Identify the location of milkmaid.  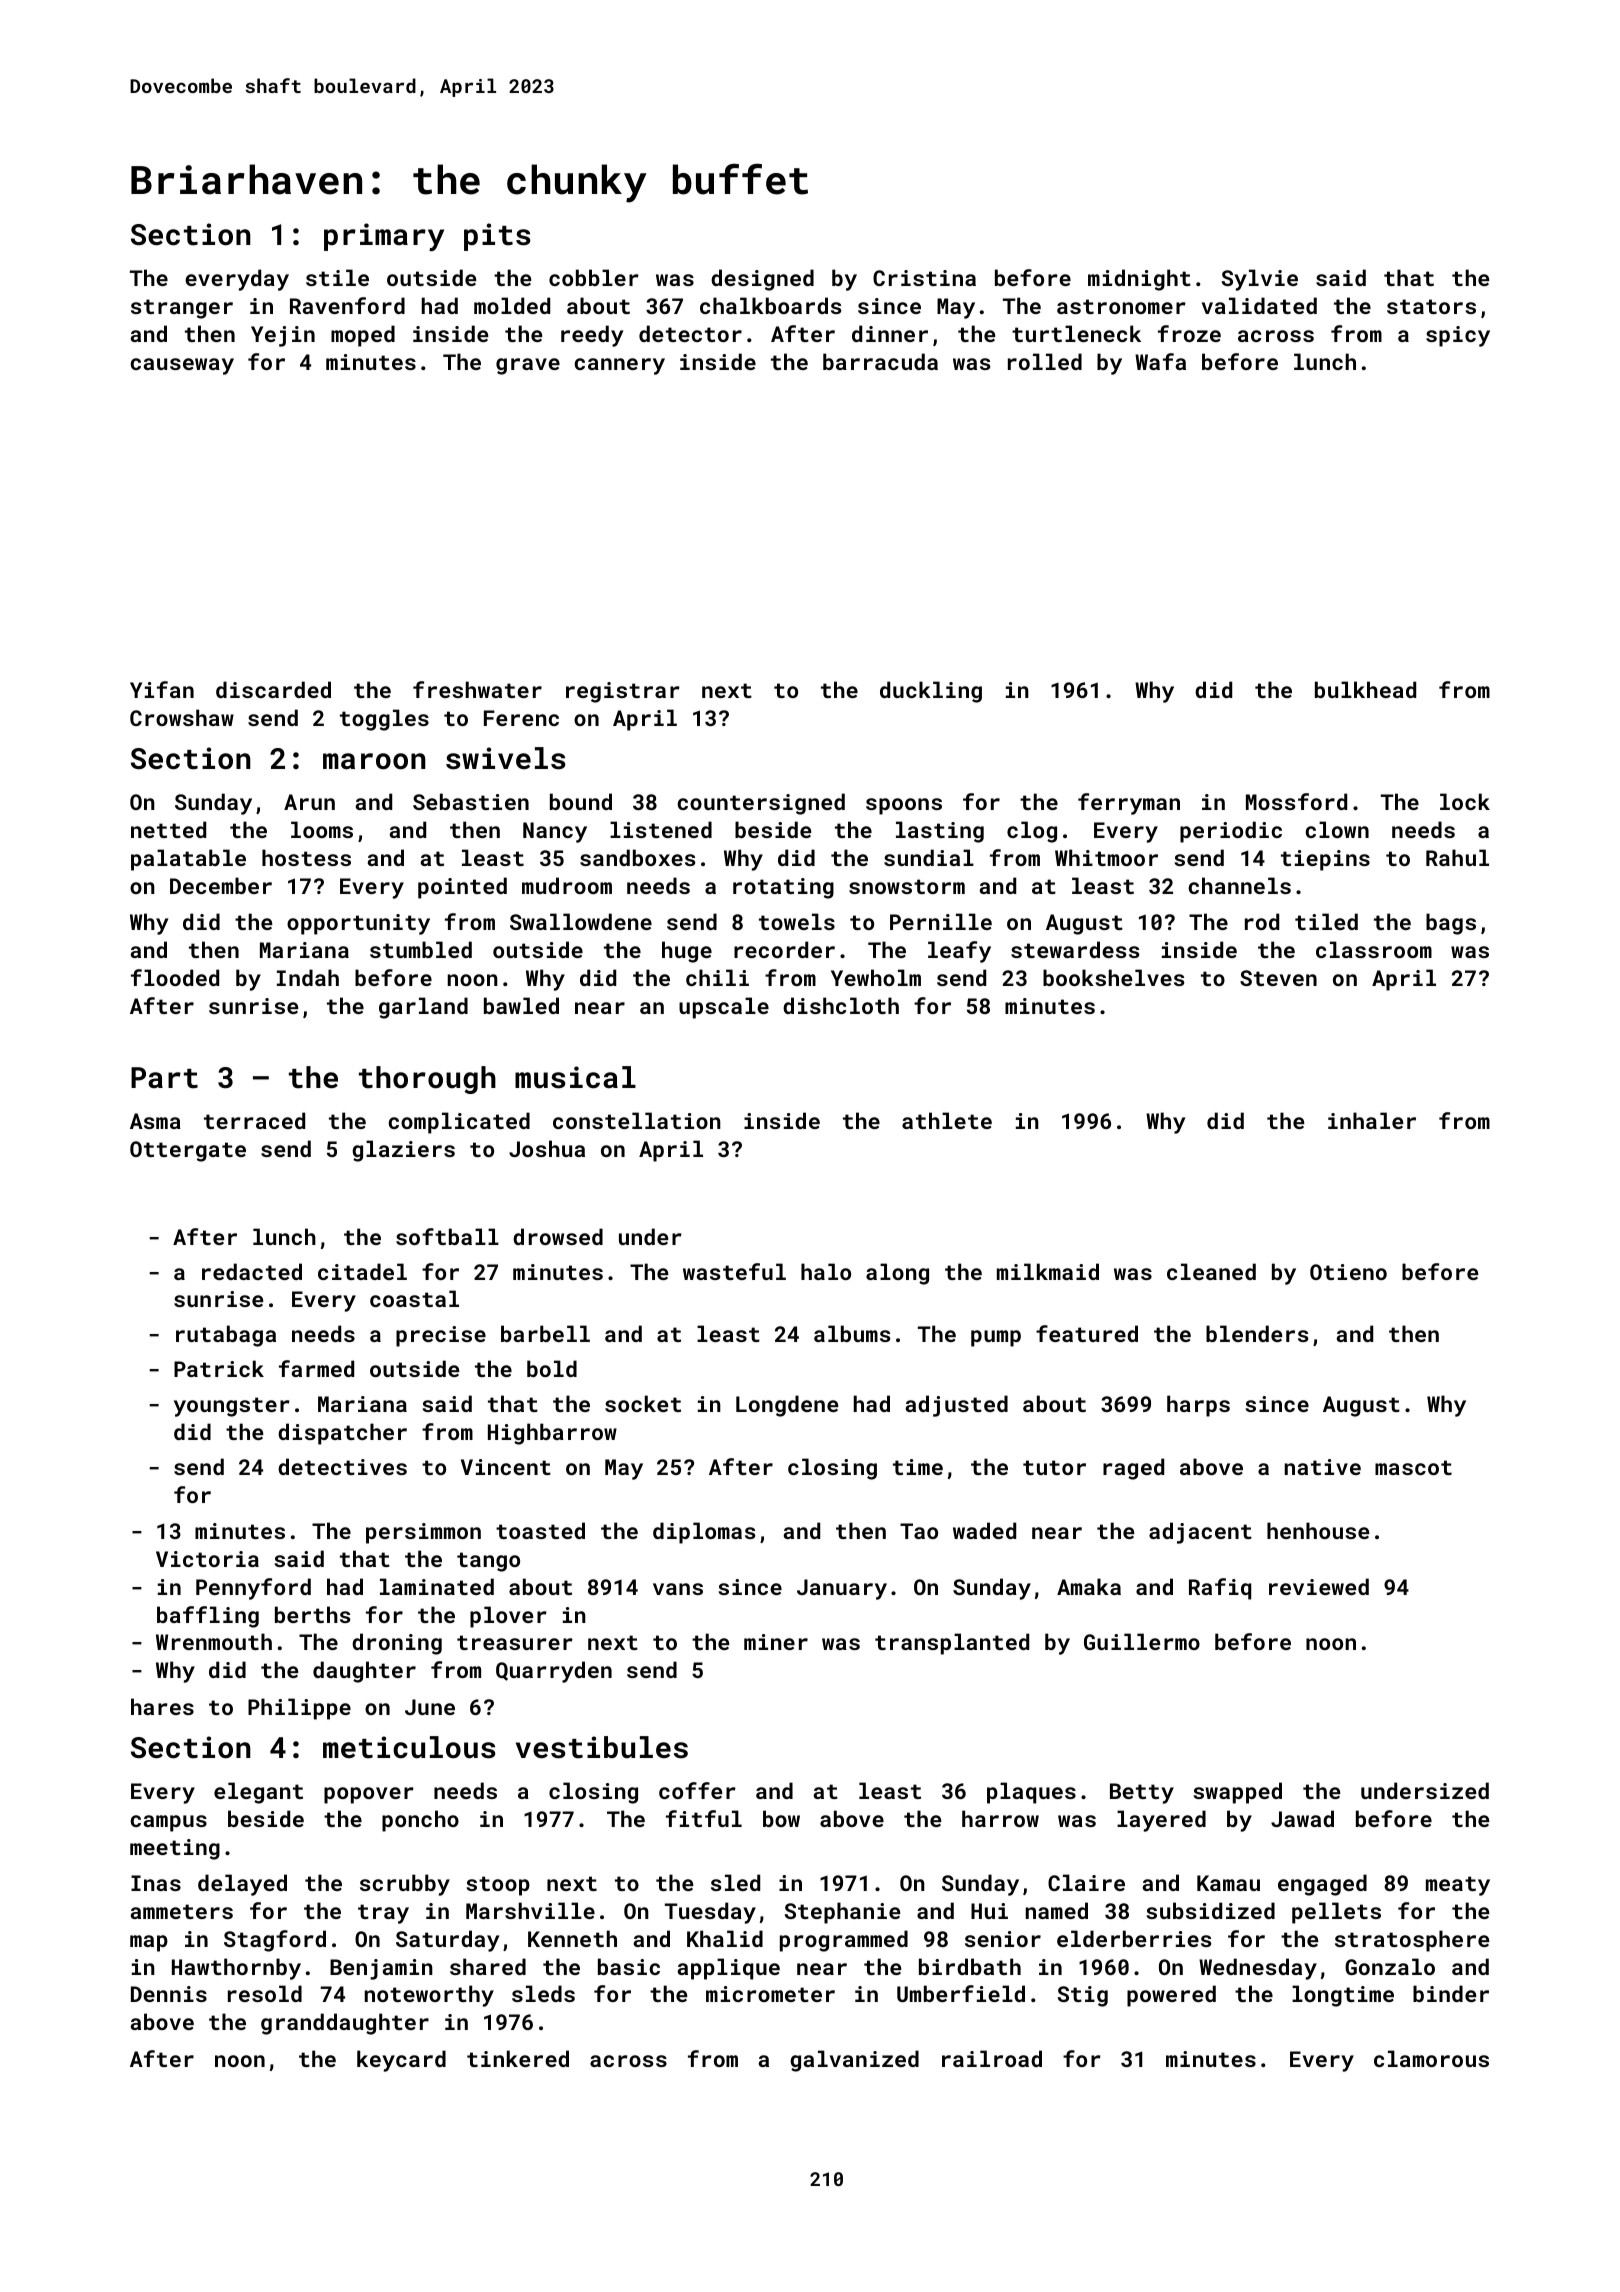
(1048, 1271).
